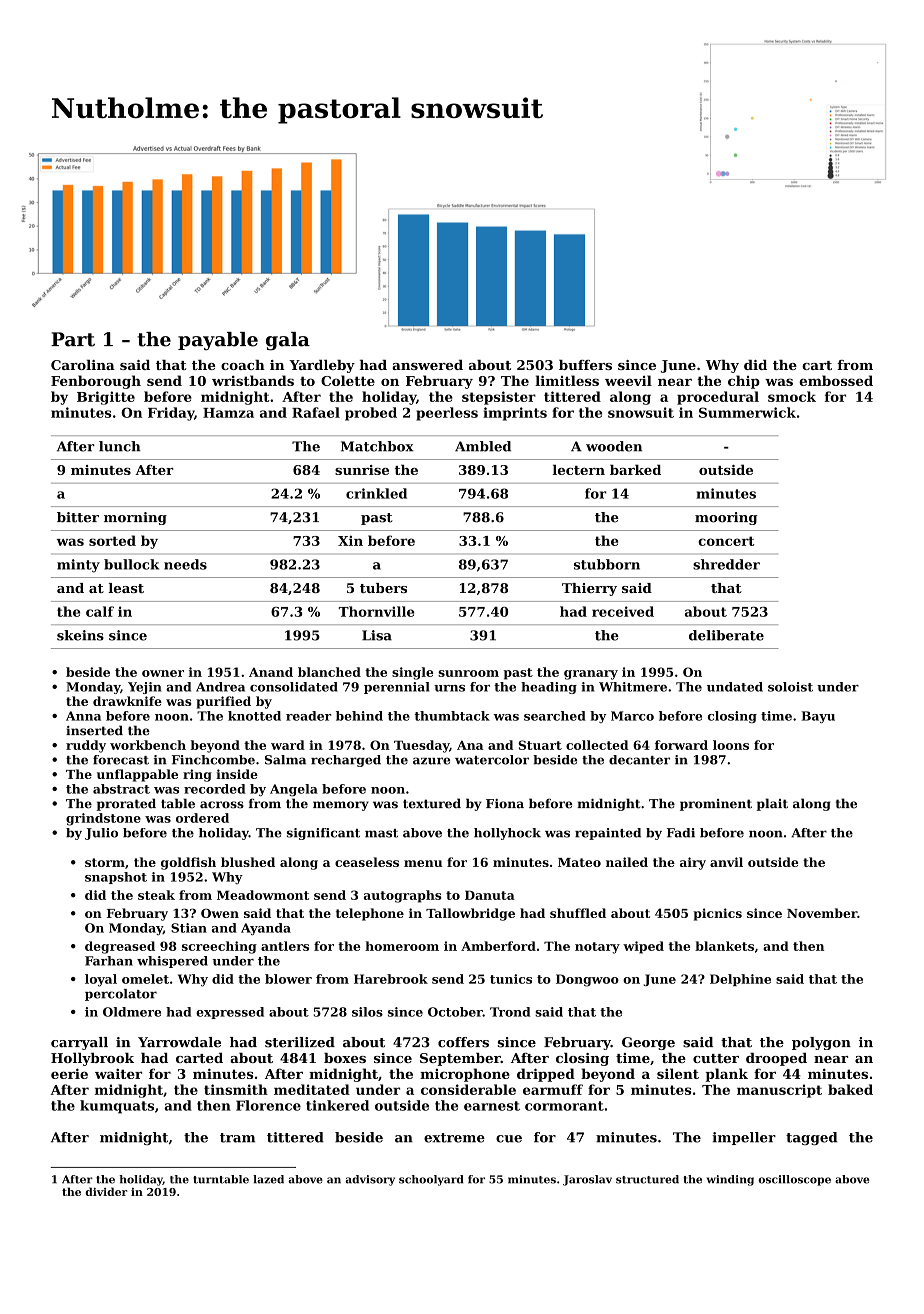 This document has width=924, height=1314. I want to click on Oldmere, so click(132, 1012).
